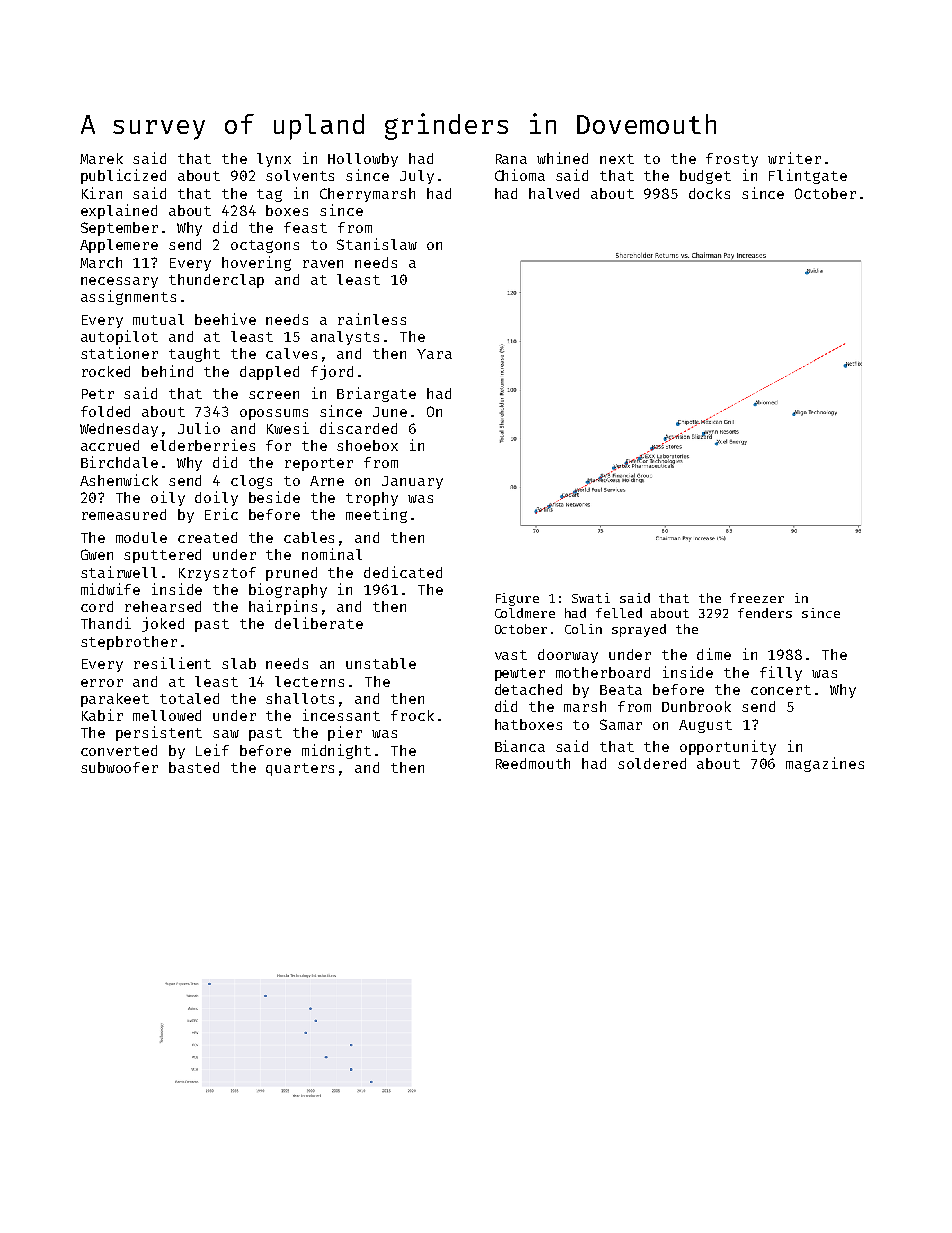 Image resolution: width=952 pixels, height=1233 pixels. What do you see at coordinates (554, 193) in the screenshot?
I see `halved` at bounding box center [554, 193].
